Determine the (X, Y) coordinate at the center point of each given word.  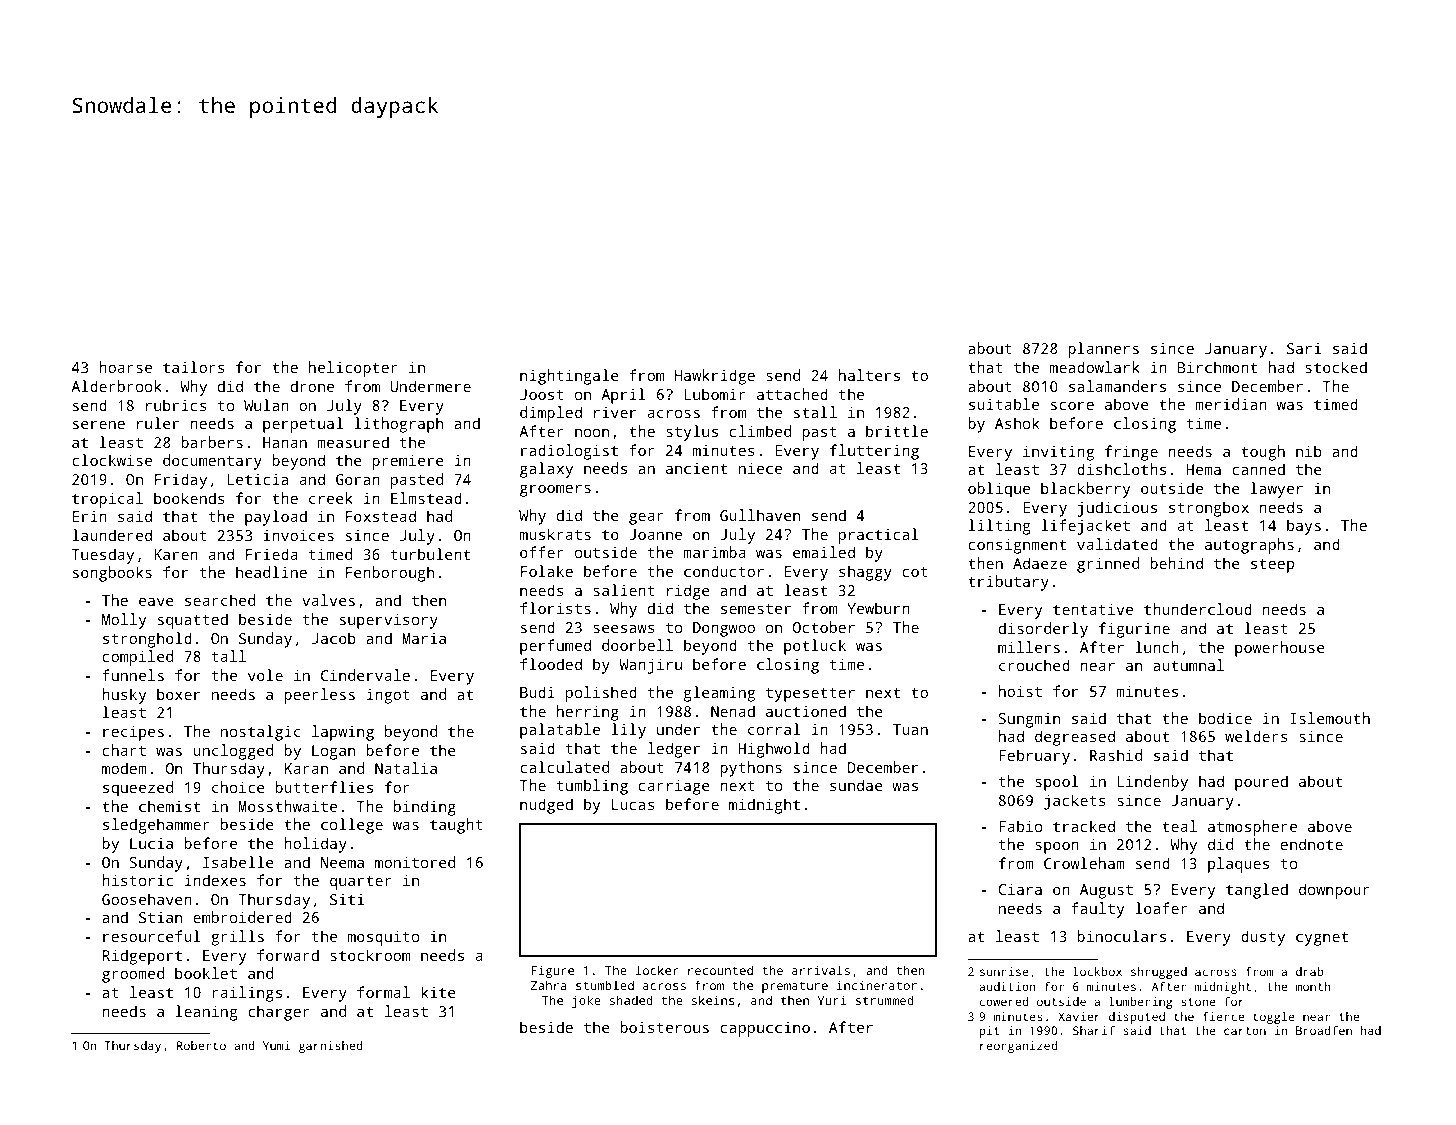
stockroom (370, 955)
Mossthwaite (288, 806)
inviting (1058, 453)
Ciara (1020, 889)
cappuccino (765, 1029)
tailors (194, 367)
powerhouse (1280, 649)
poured (1261, 783)
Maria (424, 638)
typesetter (810, 695)
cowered (1004, 1001)
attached (792, 394)
